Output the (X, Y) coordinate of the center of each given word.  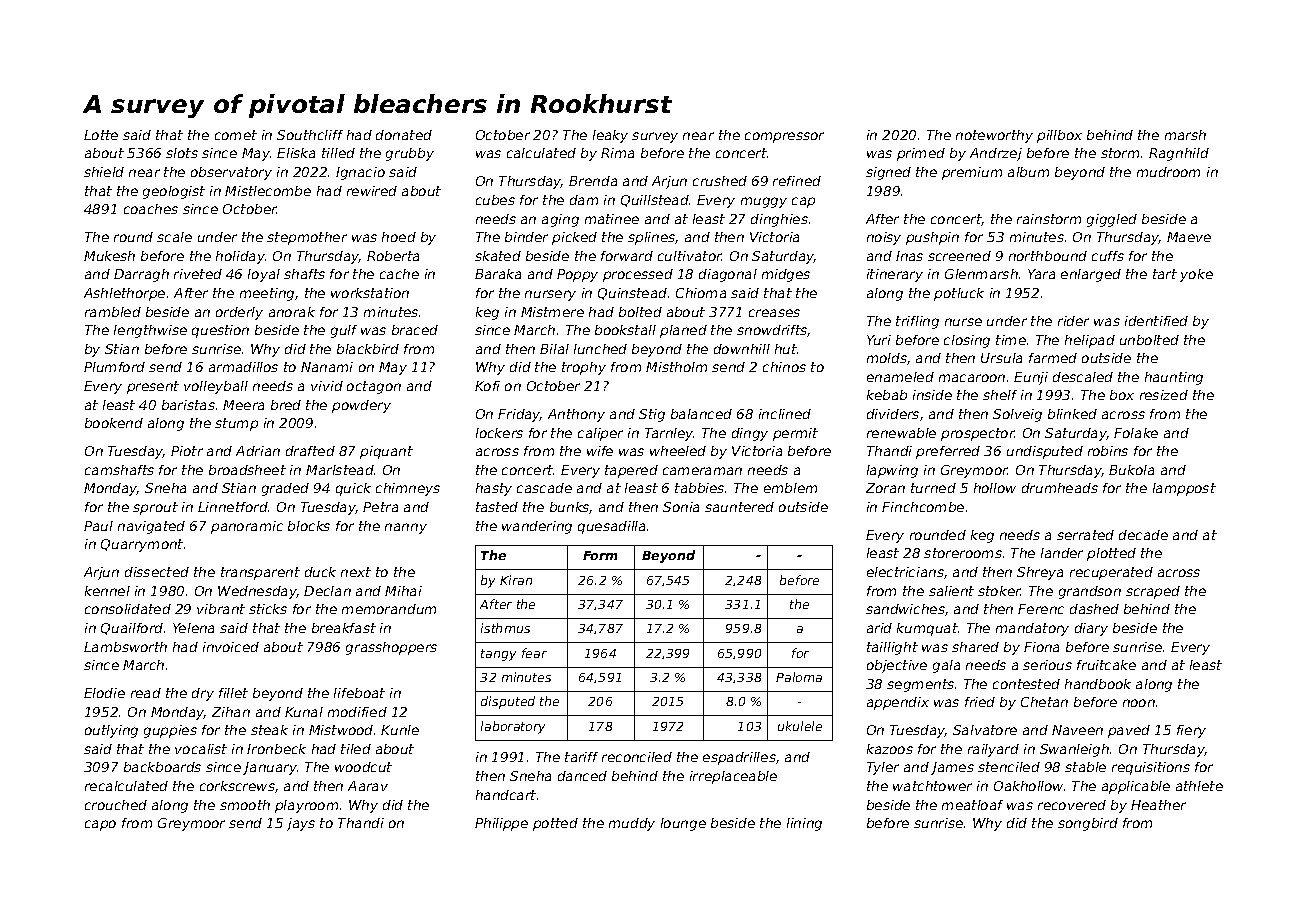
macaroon (972, 378)
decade (1143, 535)
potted (555, 824)
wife (600, 451)
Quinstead (632, 294)
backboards (162, 767)
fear (534, 653)
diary (1091, 629)
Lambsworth (125, 647)
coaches (151, 209)
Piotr (187, 451)
